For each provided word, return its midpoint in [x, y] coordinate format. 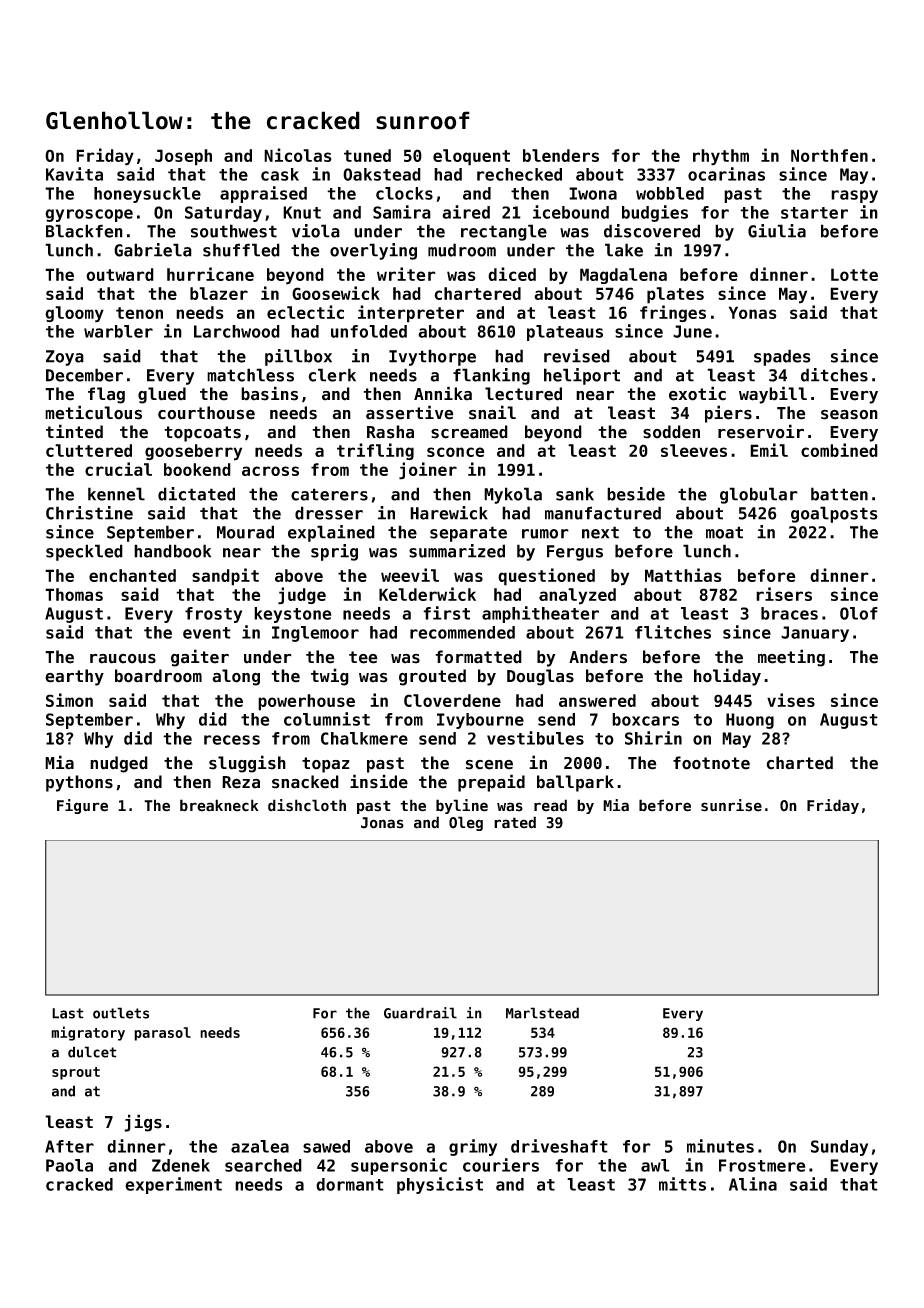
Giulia [777, 231]
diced [512, 274]
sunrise [731, 805]
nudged [119, 764]
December [84, 375]
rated [515, 822]
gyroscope [89, 215]
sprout [76, 1073]
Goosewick [336, 293]
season [849, 414]
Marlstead [542, 1013]
